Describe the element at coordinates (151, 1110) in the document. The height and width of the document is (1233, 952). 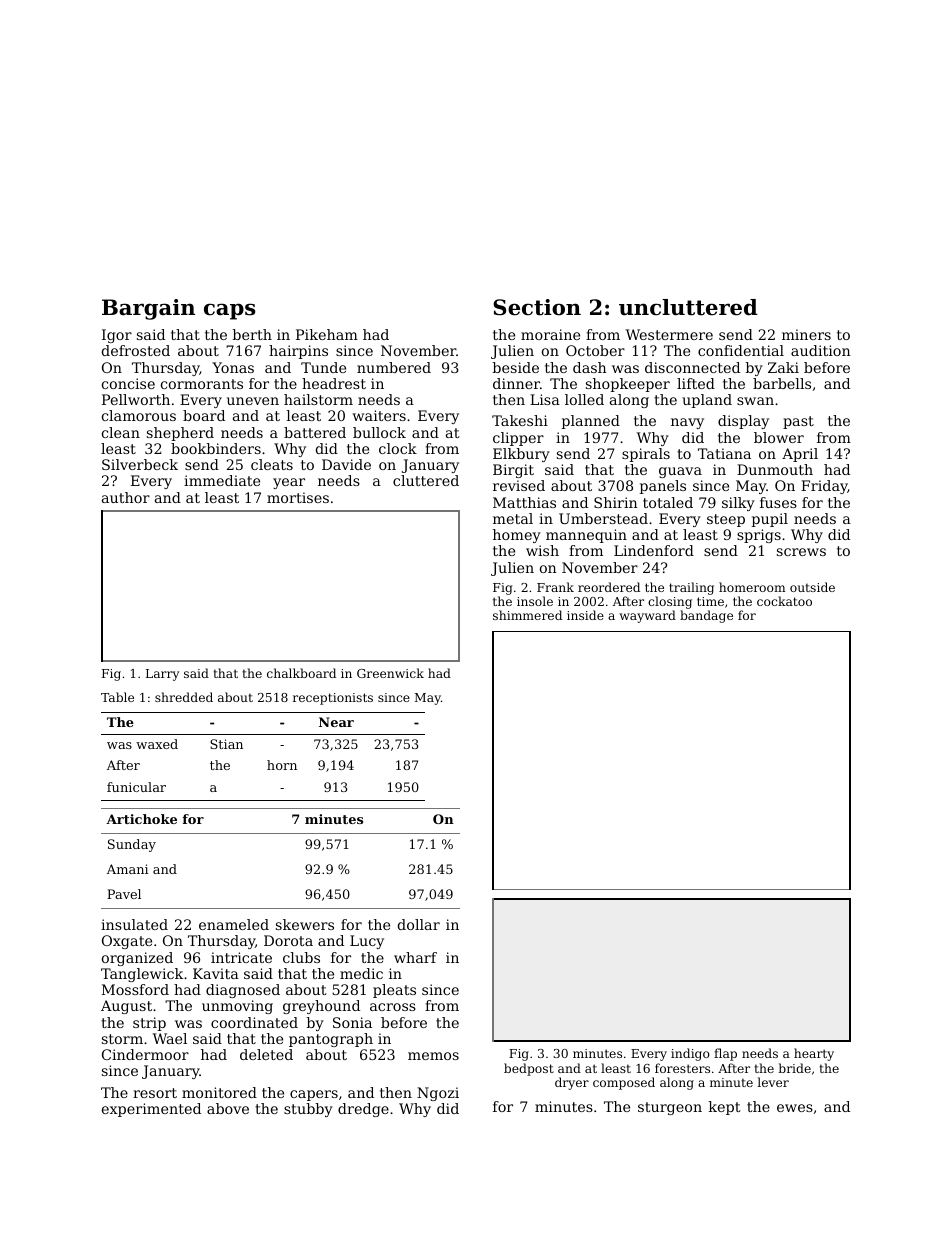
I see `experimented` at that location.
